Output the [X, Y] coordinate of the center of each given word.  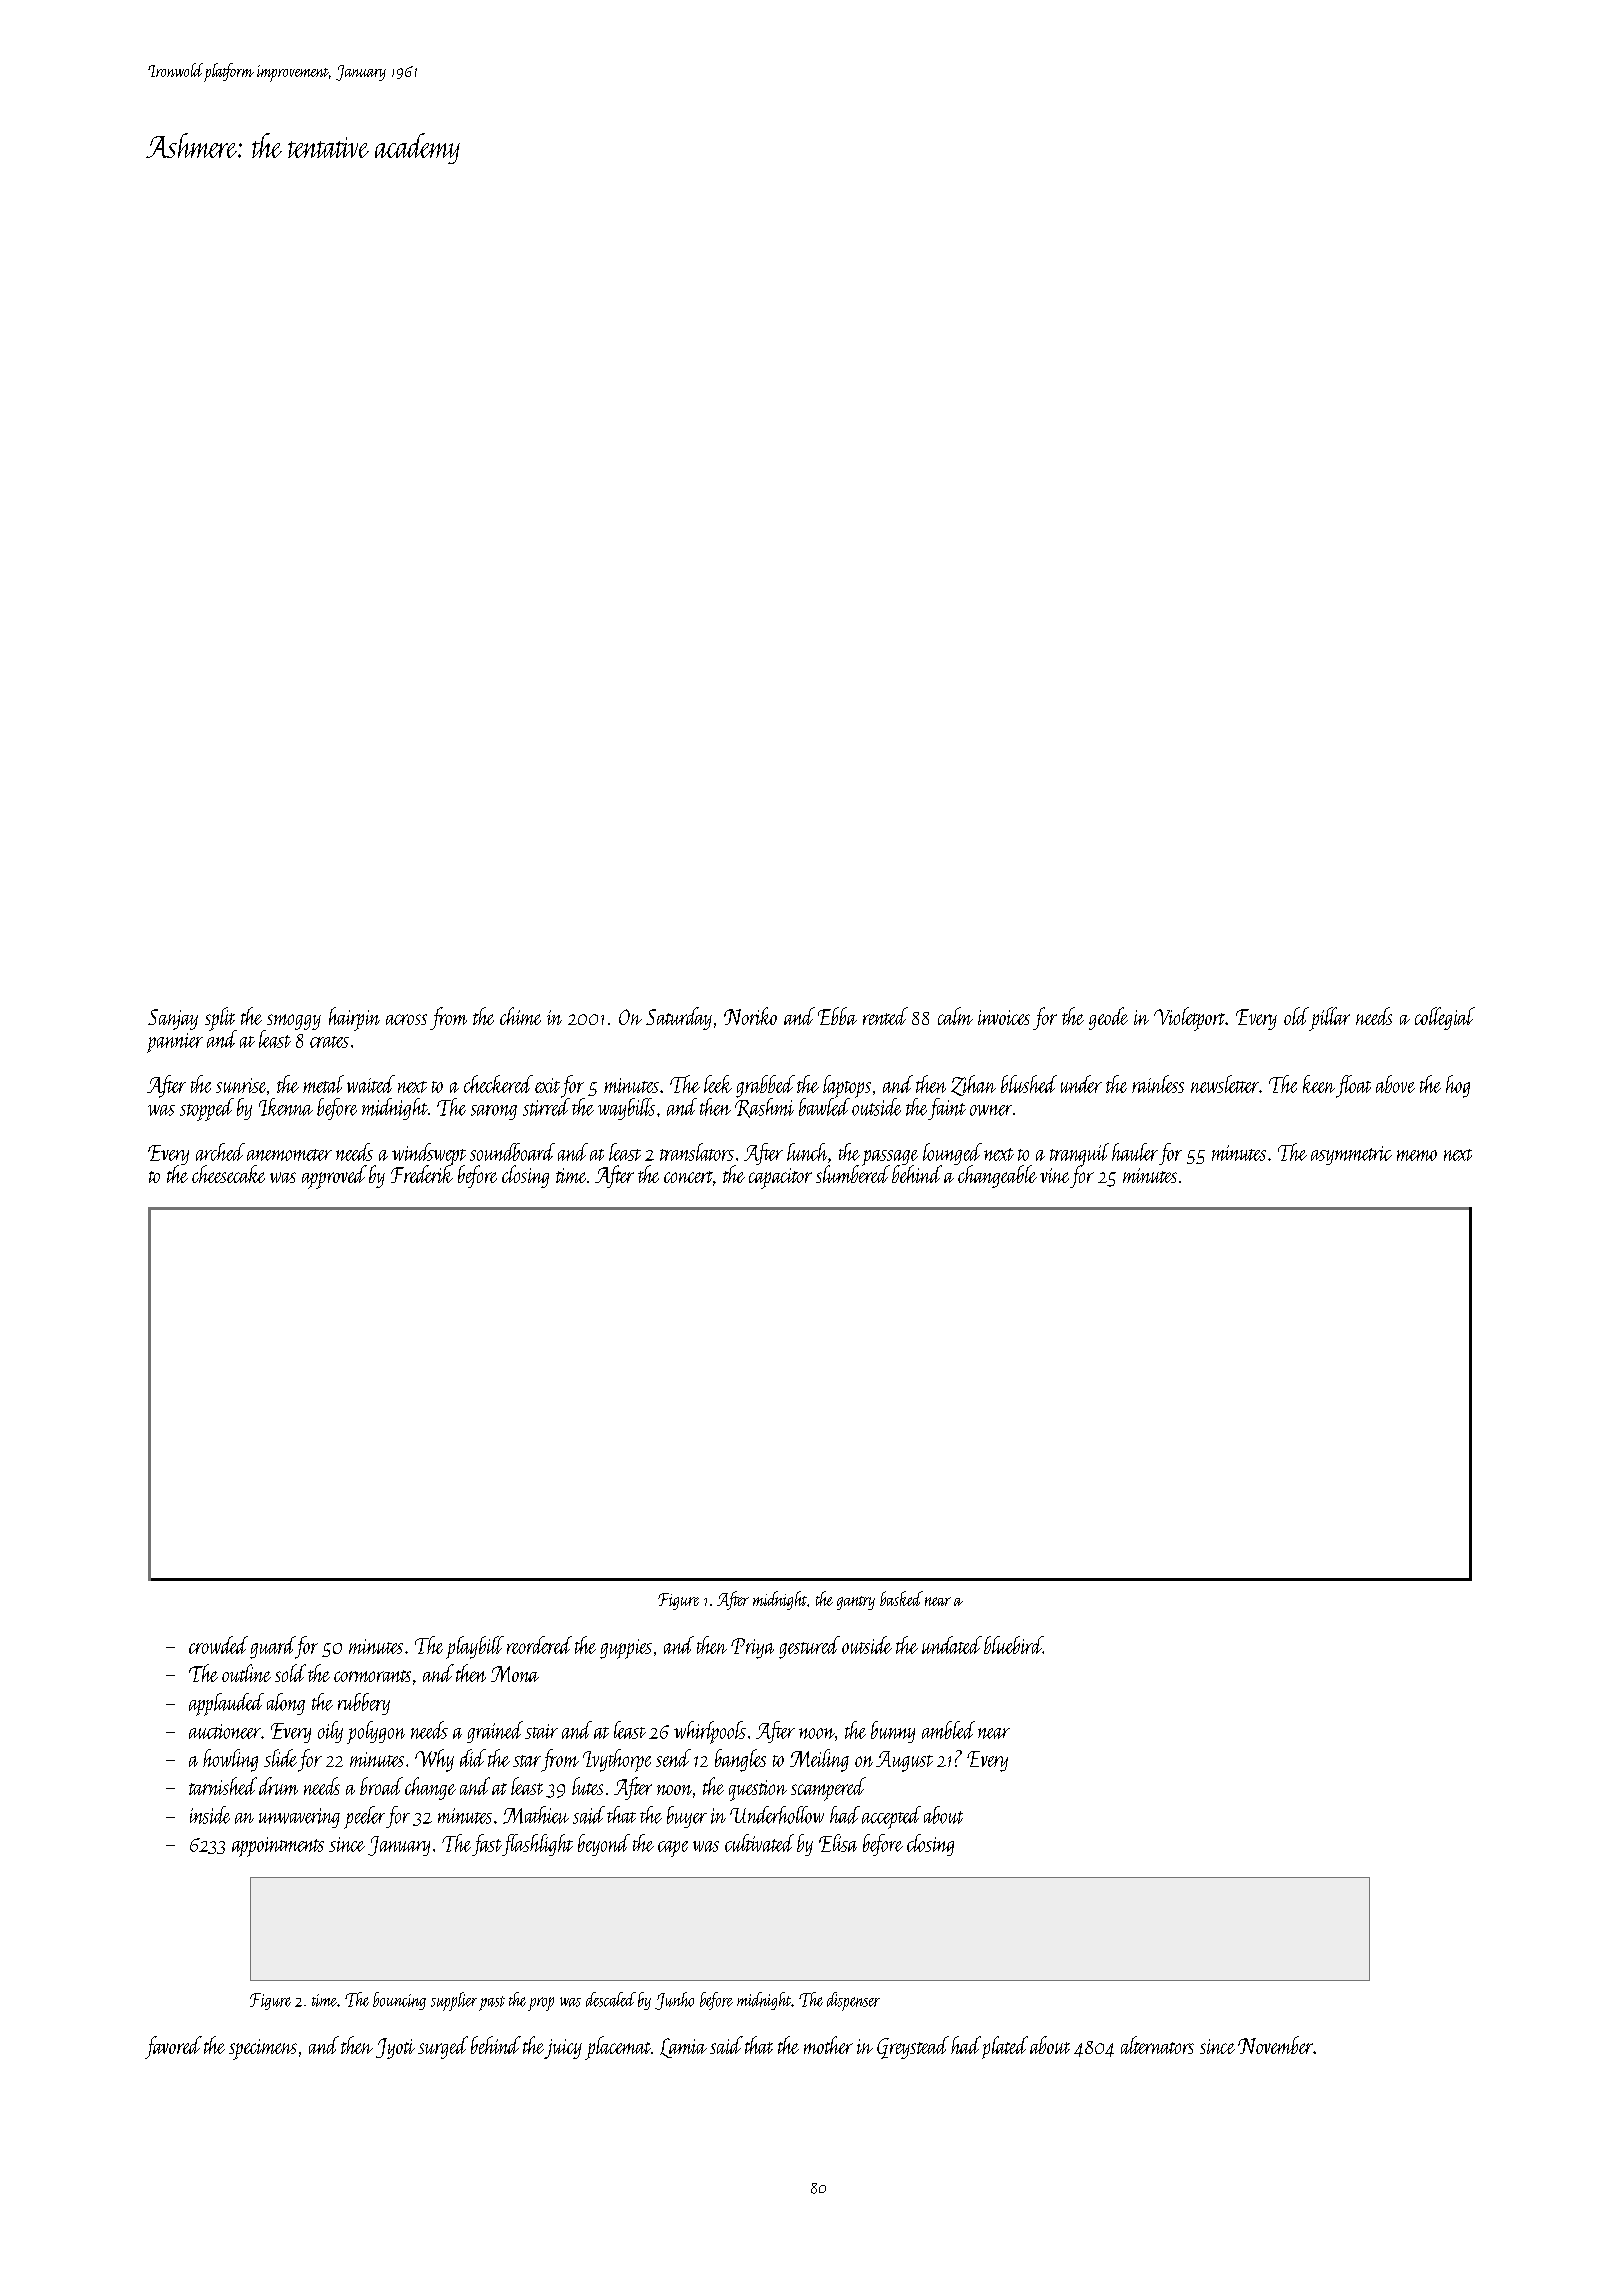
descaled [611, 1999]
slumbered [852, 1174]
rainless [1158, 1084]
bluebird [1013, 1645]
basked [901, 1598]
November [1275, 2045]
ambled [948, 1730]
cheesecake [228, 1174]
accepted [891, 1817]
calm [955, 1016]
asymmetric [1351, 1155]
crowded [218, 1645]
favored [173, 2047]
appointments [278, 1847]
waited [371, 1084]
